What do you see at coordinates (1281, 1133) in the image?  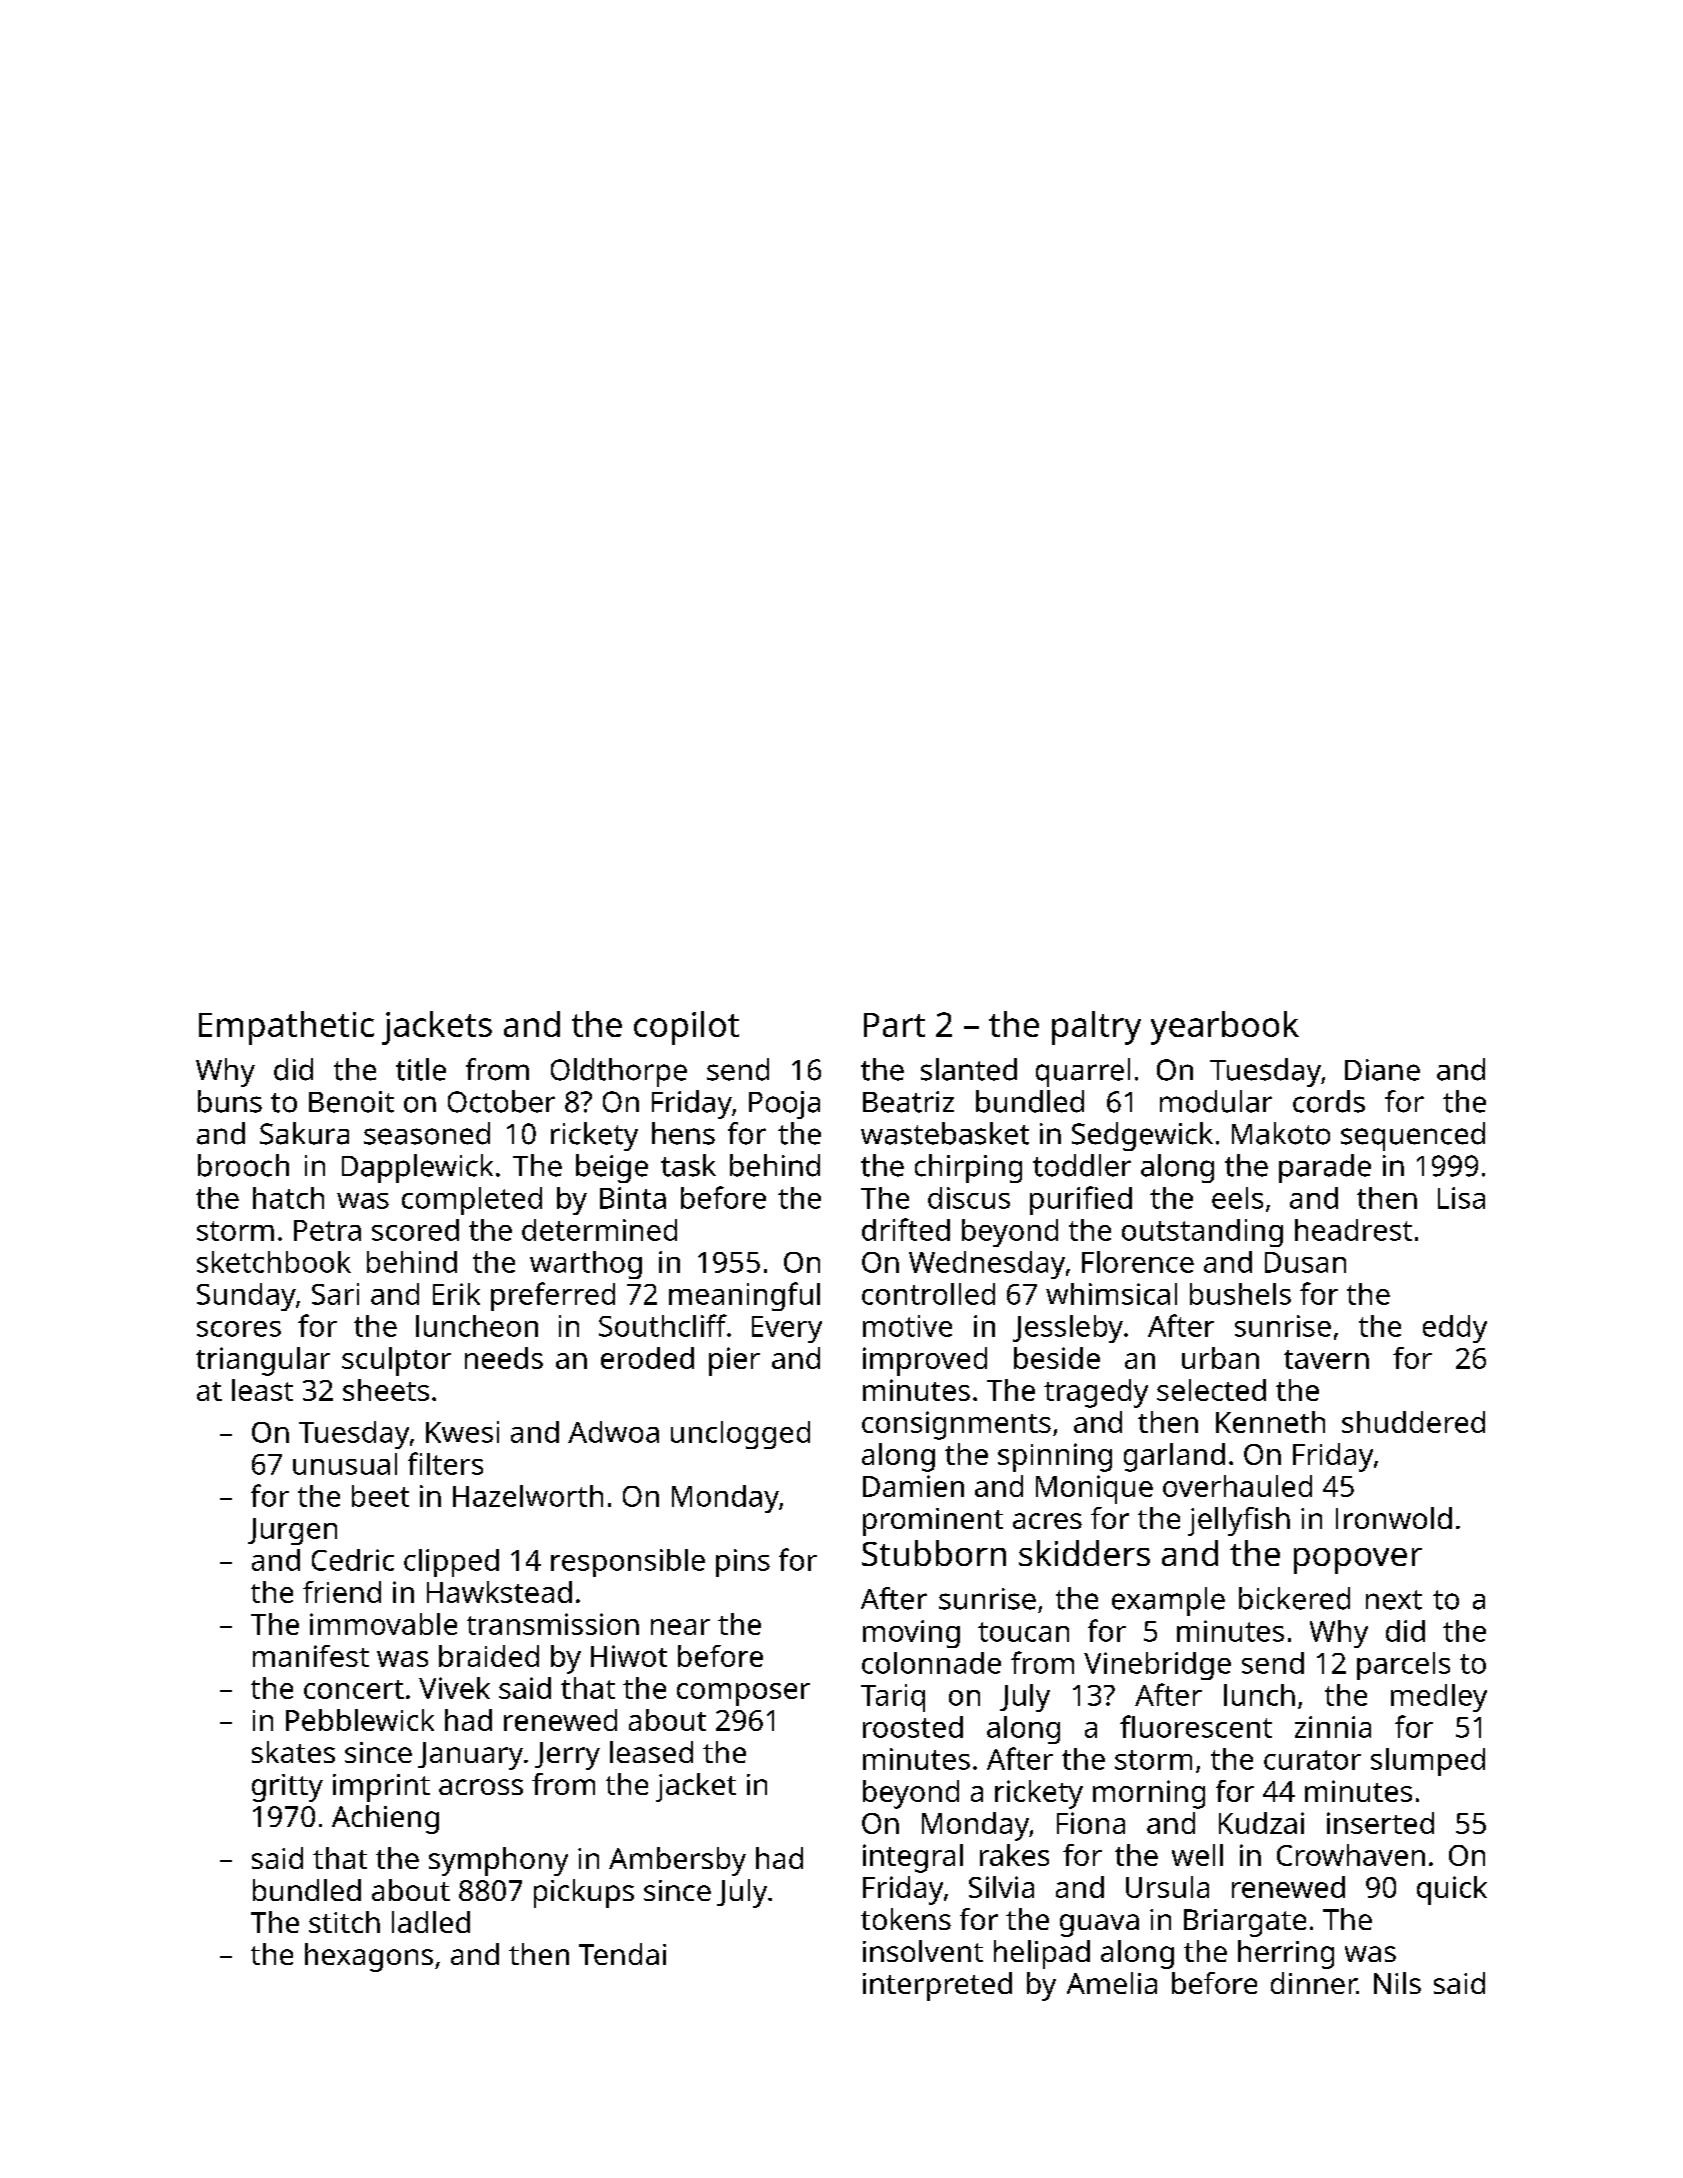 I see `Makoto` at bounding box center [1281, 1133].
